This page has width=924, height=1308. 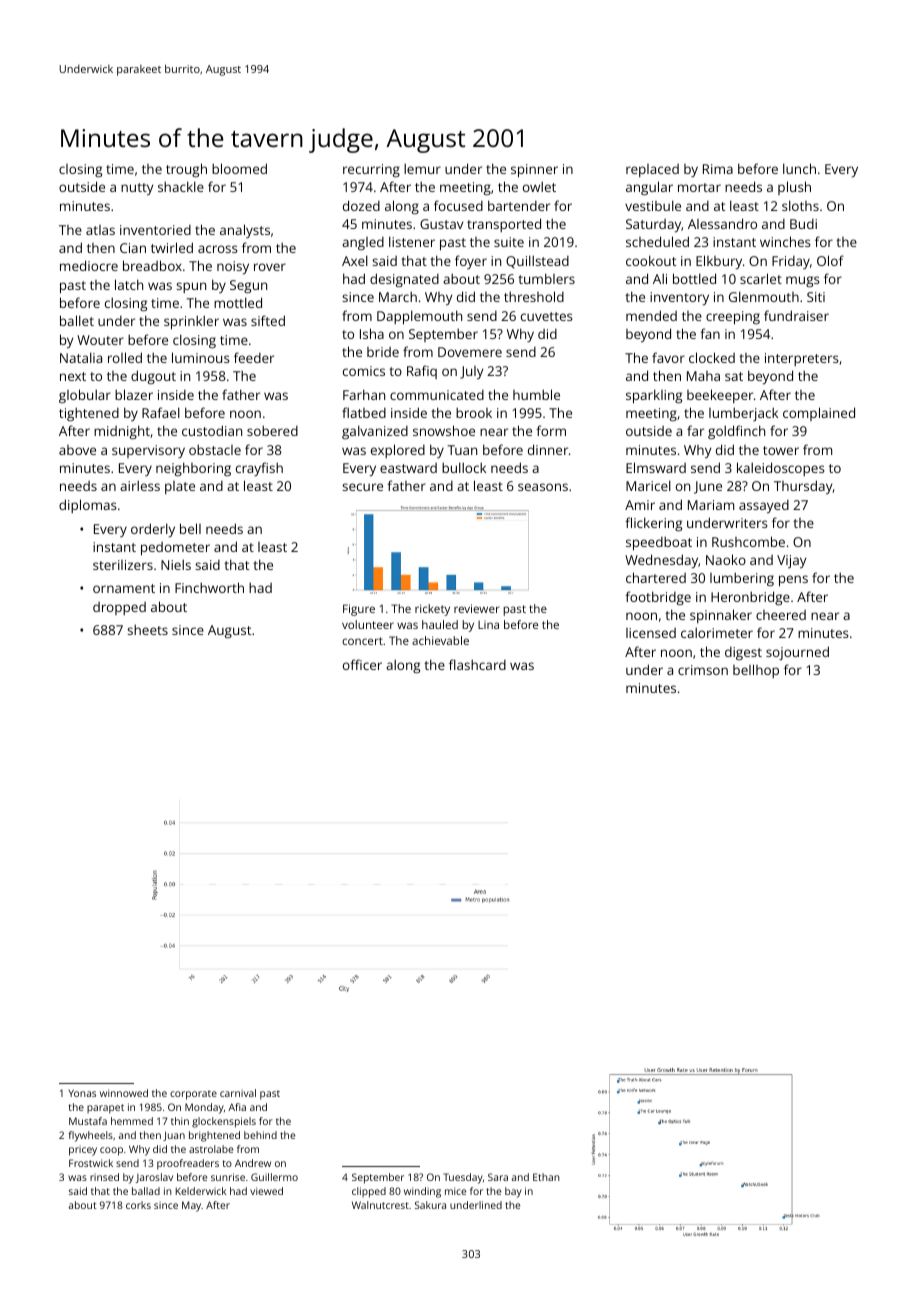 What do you see at coordinates (534, 171) in the page?
I see `spinner` at bounding box center [534, 171].
